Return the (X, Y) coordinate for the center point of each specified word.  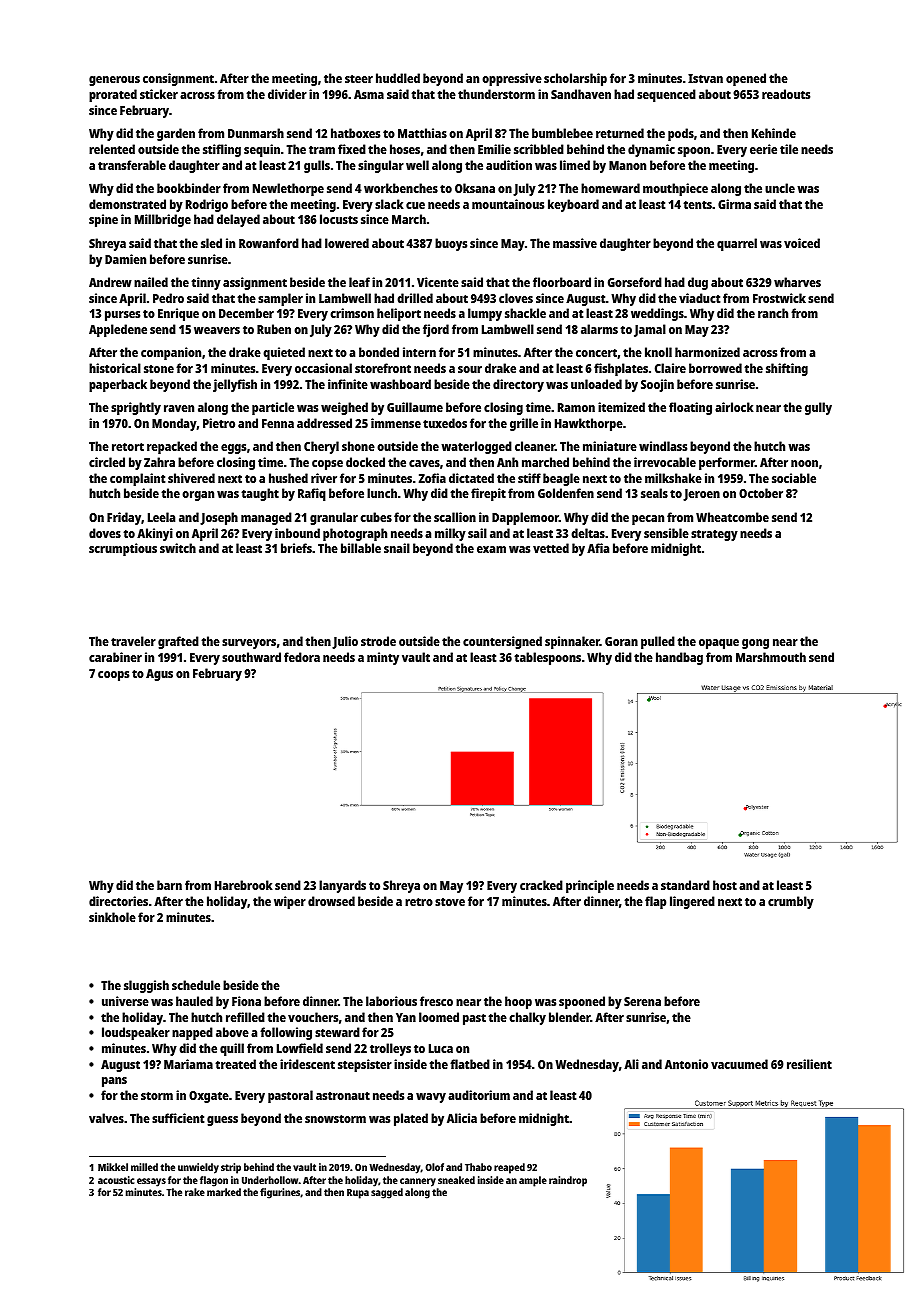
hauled (194, 1001)
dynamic (651, 150)
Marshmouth (771, 657)
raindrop (568, 1181)
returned (620, 133)
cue (415, 205)
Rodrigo (207, 205)
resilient (809, 1064)
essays (151, 1182)
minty (383, 658)
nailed (151, 282)
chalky (527, 1018)
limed (575, 165)
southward (251, 657)
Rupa (358, 1194)
